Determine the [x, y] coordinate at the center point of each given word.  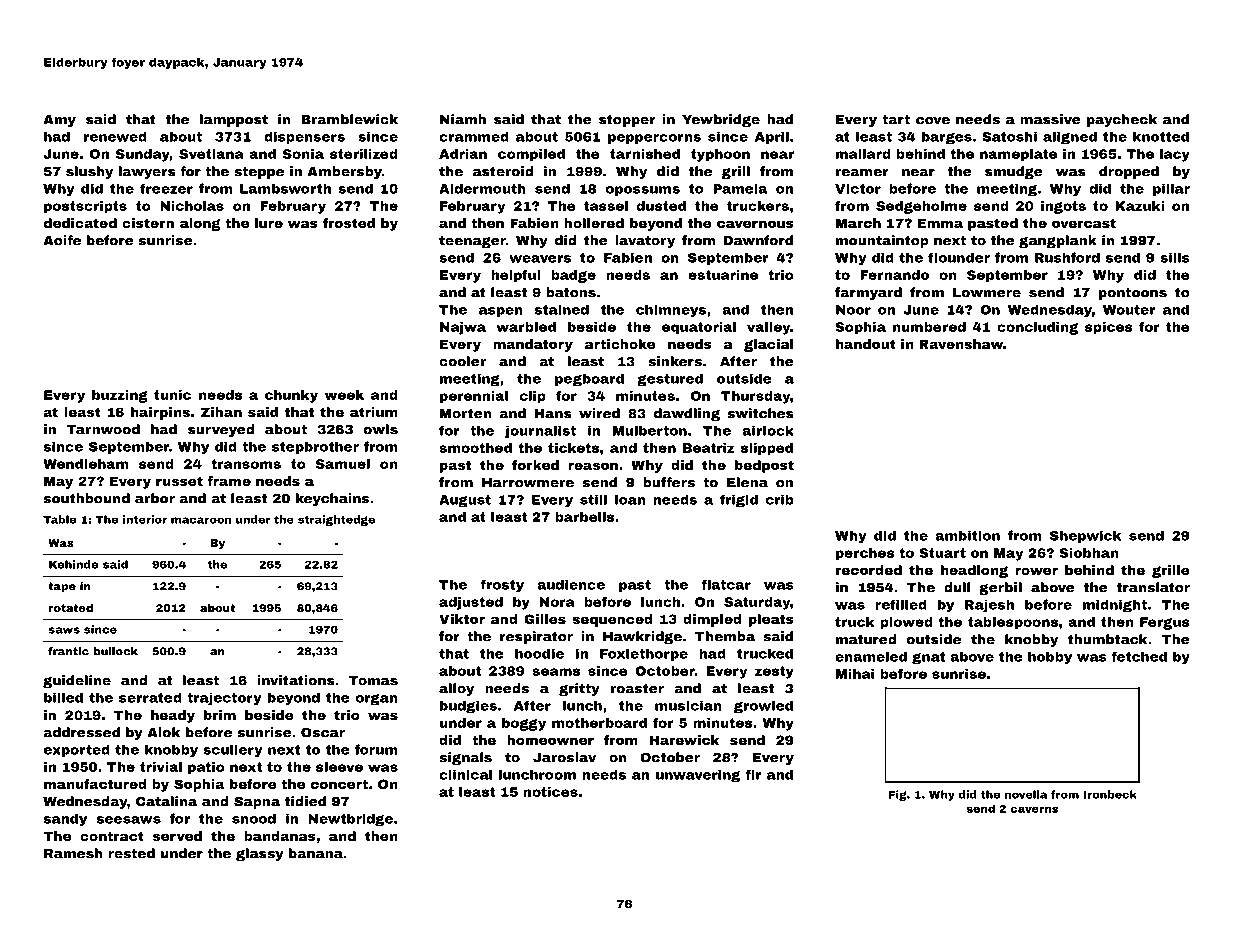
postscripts [85, 207]
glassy [260, 854]
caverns [1034, 809]
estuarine [723, 275]
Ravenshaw [961, 344]
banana [316, 853]
